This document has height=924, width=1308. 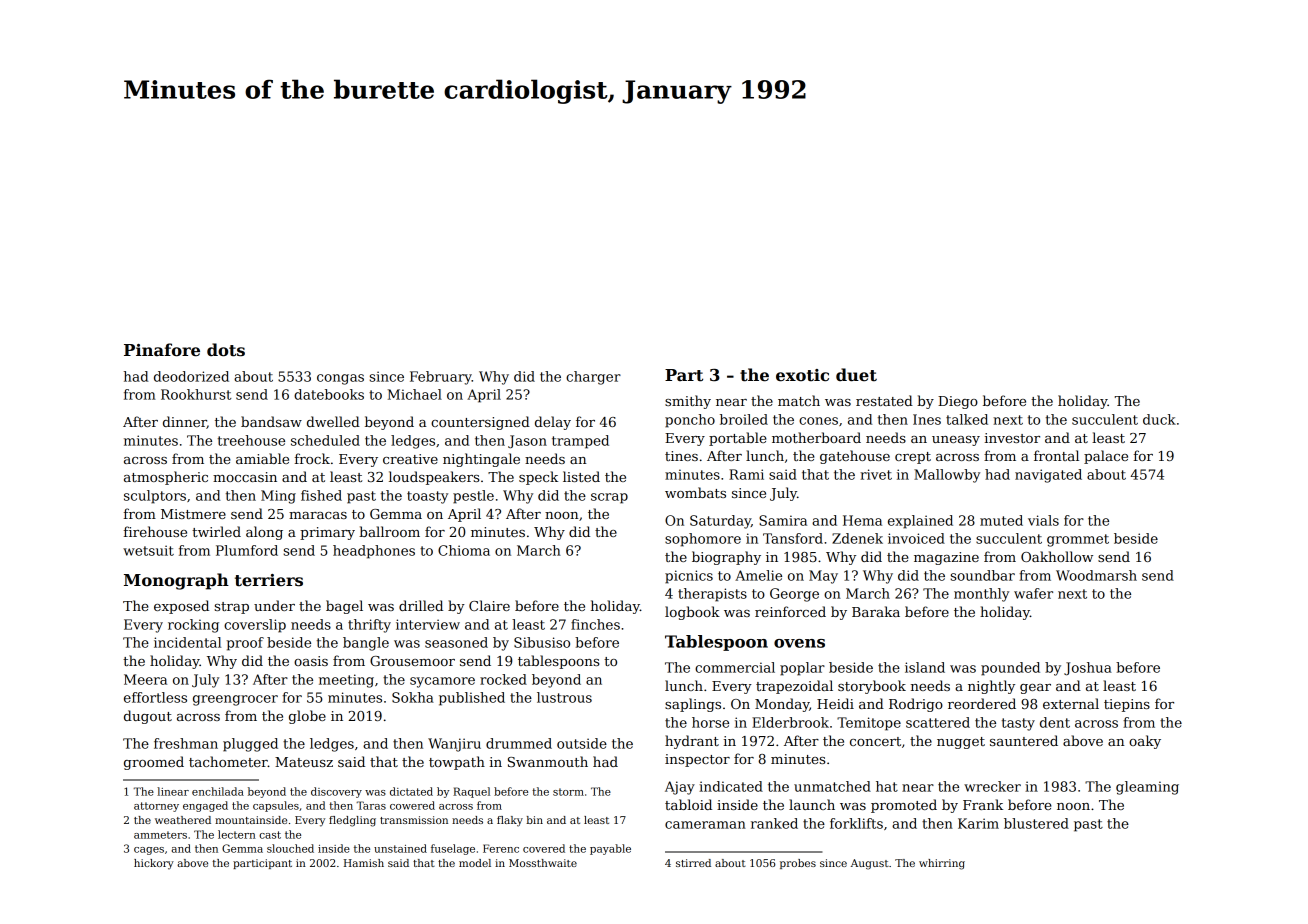 What do you see at coordinates (196, 394) in the document?
I see `Rookhurst` at bounding box center [196, 394].
